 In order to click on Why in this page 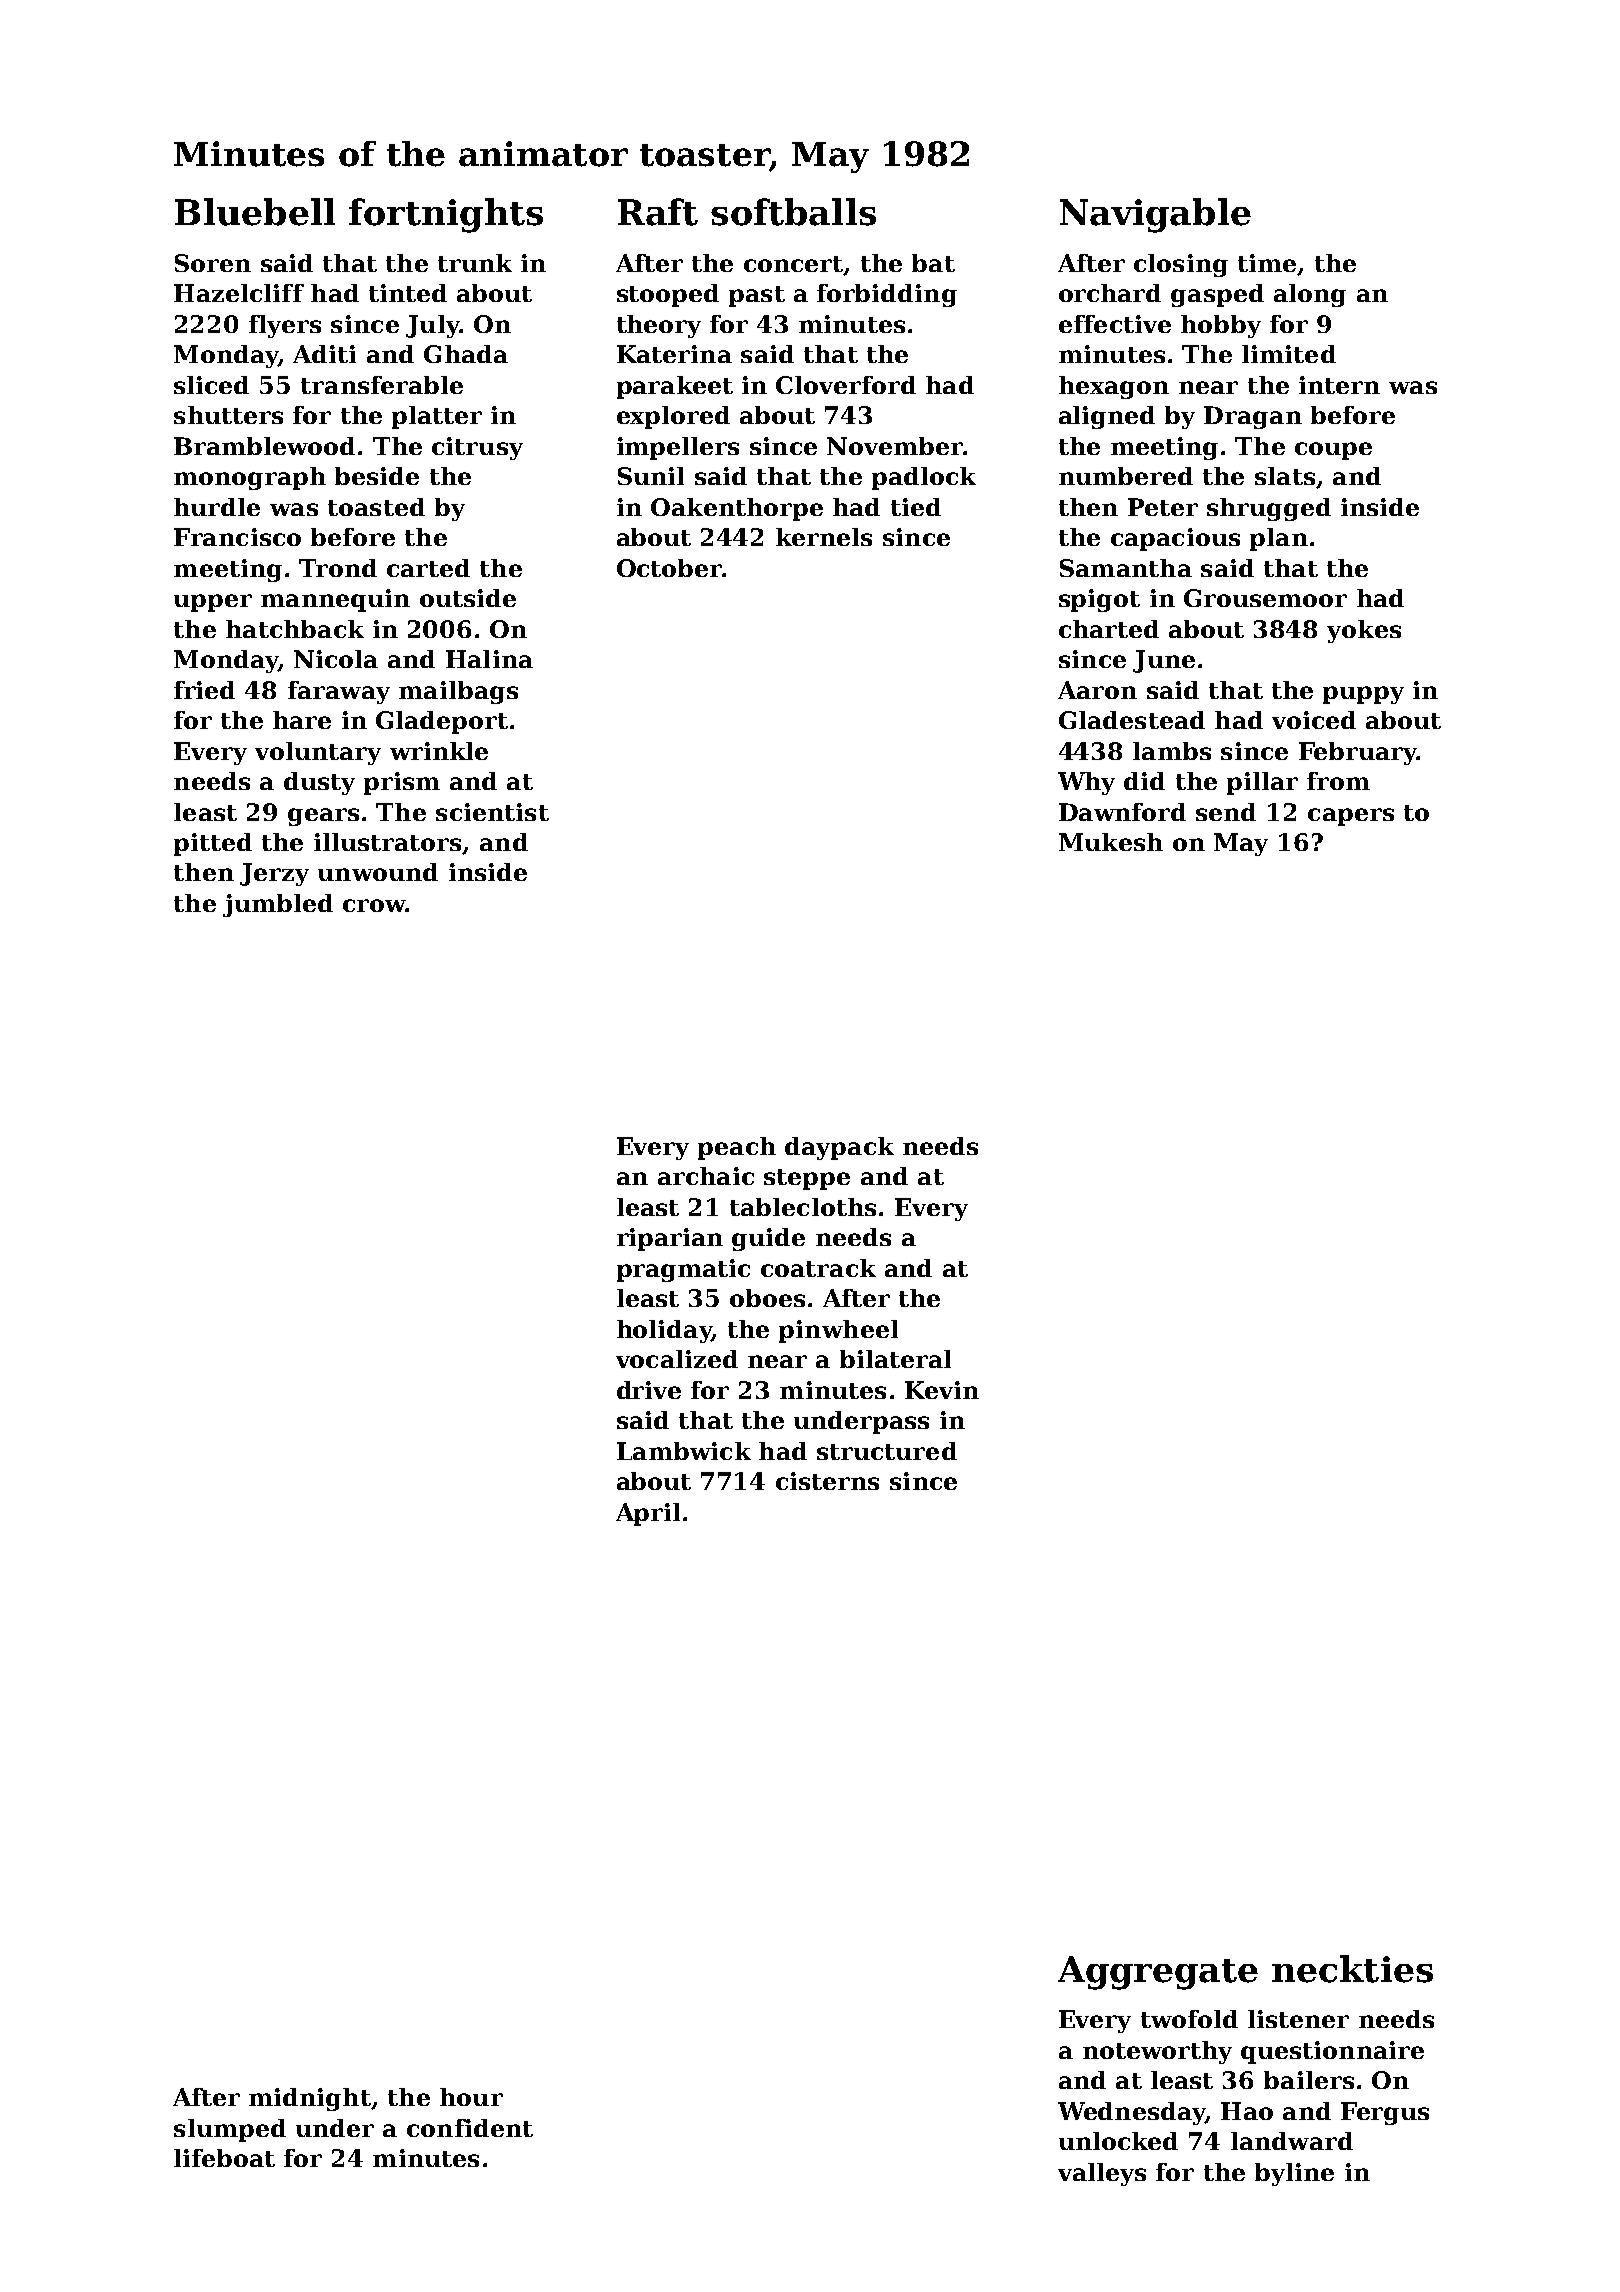, I will do `click(1086, 783)`.
